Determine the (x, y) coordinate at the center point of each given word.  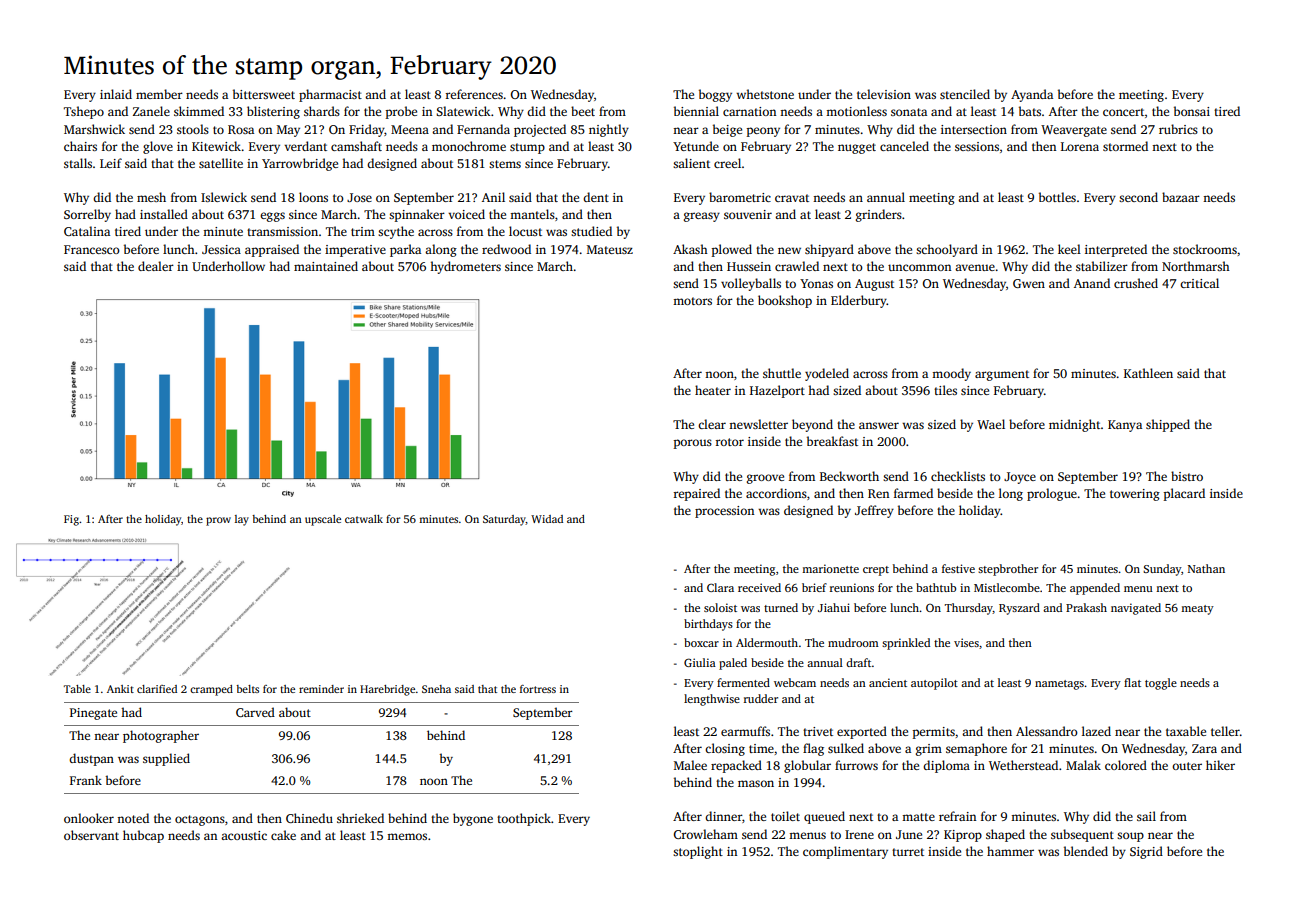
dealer (156, 266)
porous (693, 444)
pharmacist (330, 95)
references (474, 94)
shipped (1168, 425)
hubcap (143, 836)
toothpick (524, 819)
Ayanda (1032, 95)
